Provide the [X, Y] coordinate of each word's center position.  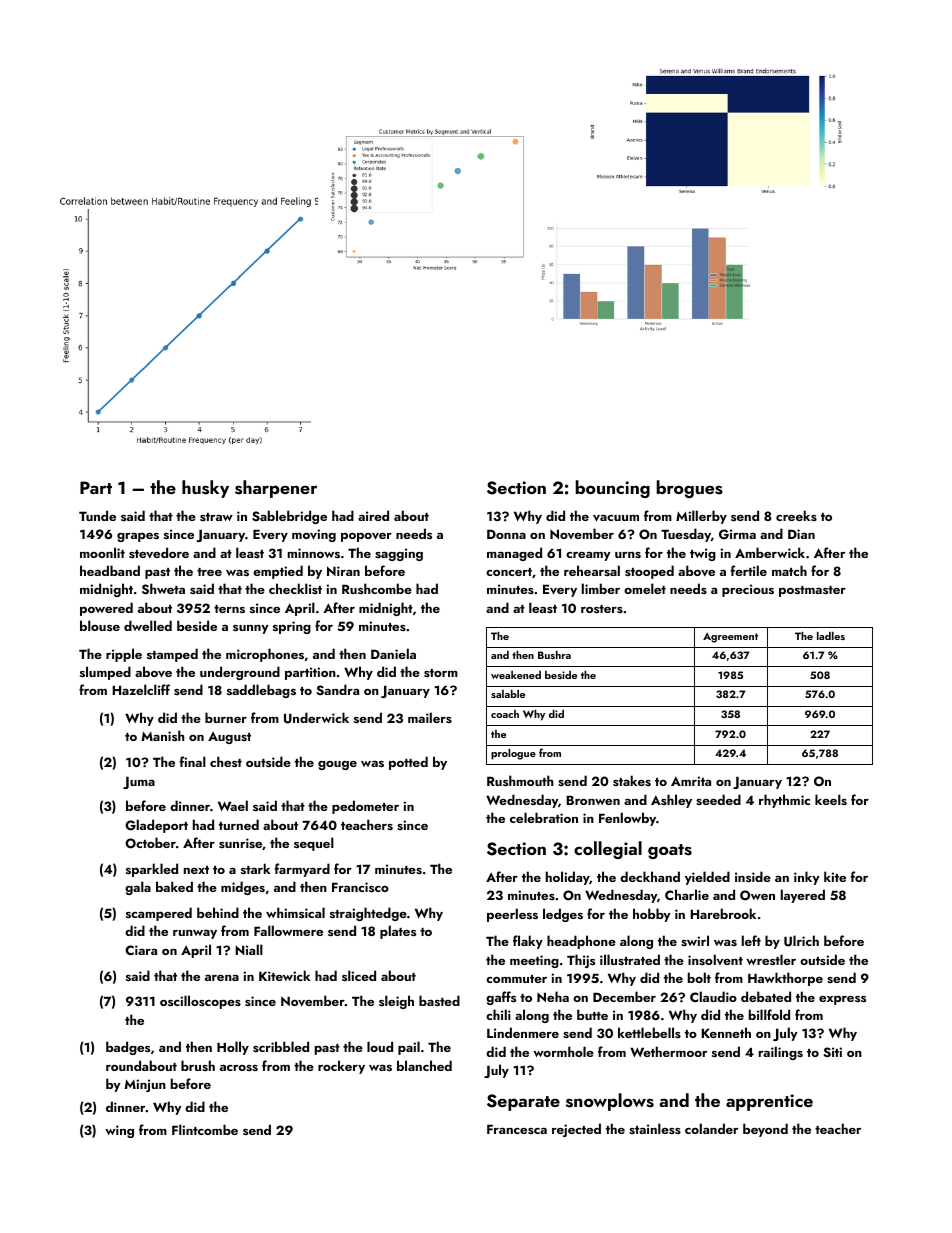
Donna [506, 534]
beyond [765, 1130]
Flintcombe [205, 1129]
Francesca [517, 1129]
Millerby [701, 517]
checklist [295, 588]
